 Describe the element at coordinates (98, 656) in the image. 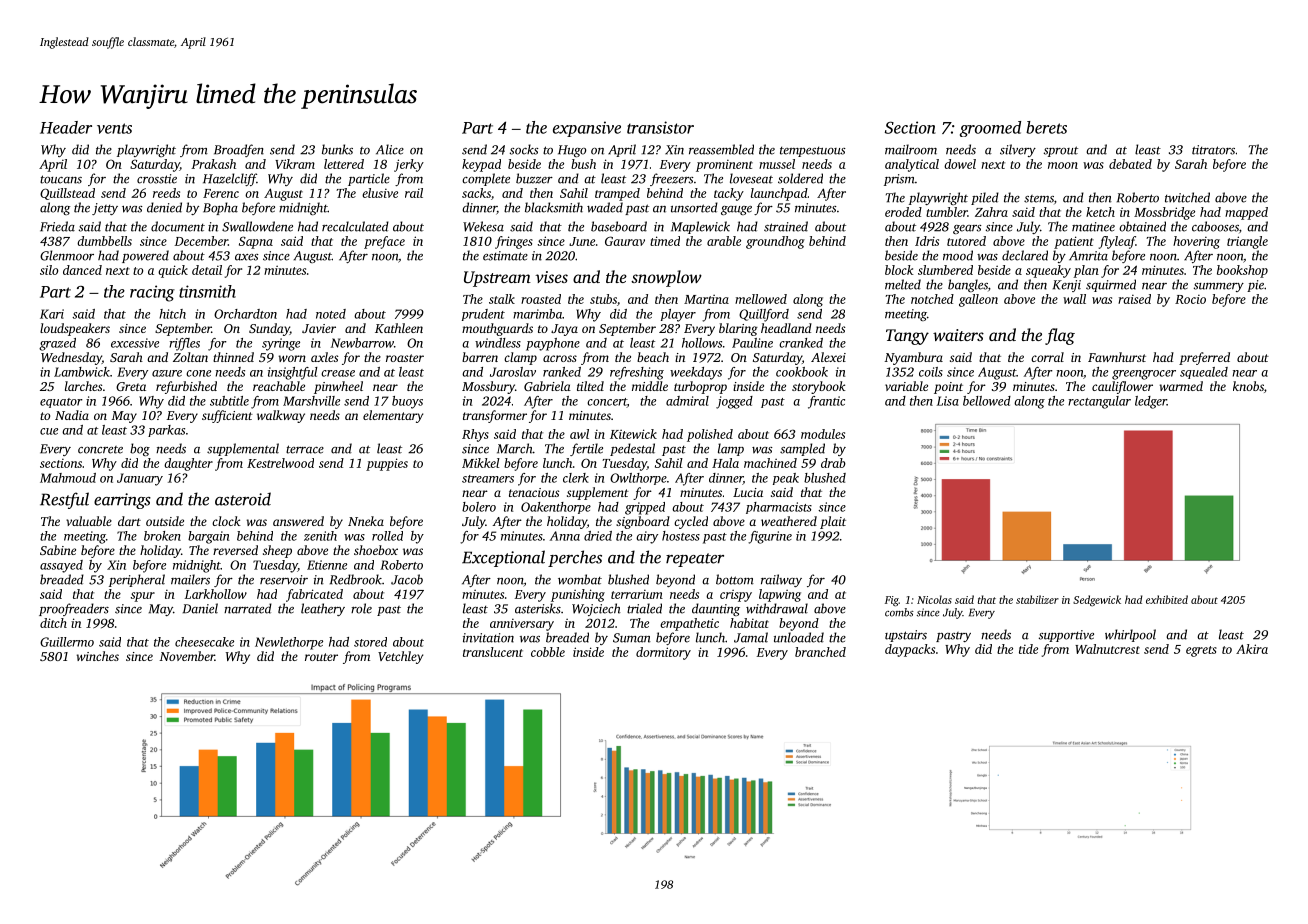

I see `winches` at that location.
